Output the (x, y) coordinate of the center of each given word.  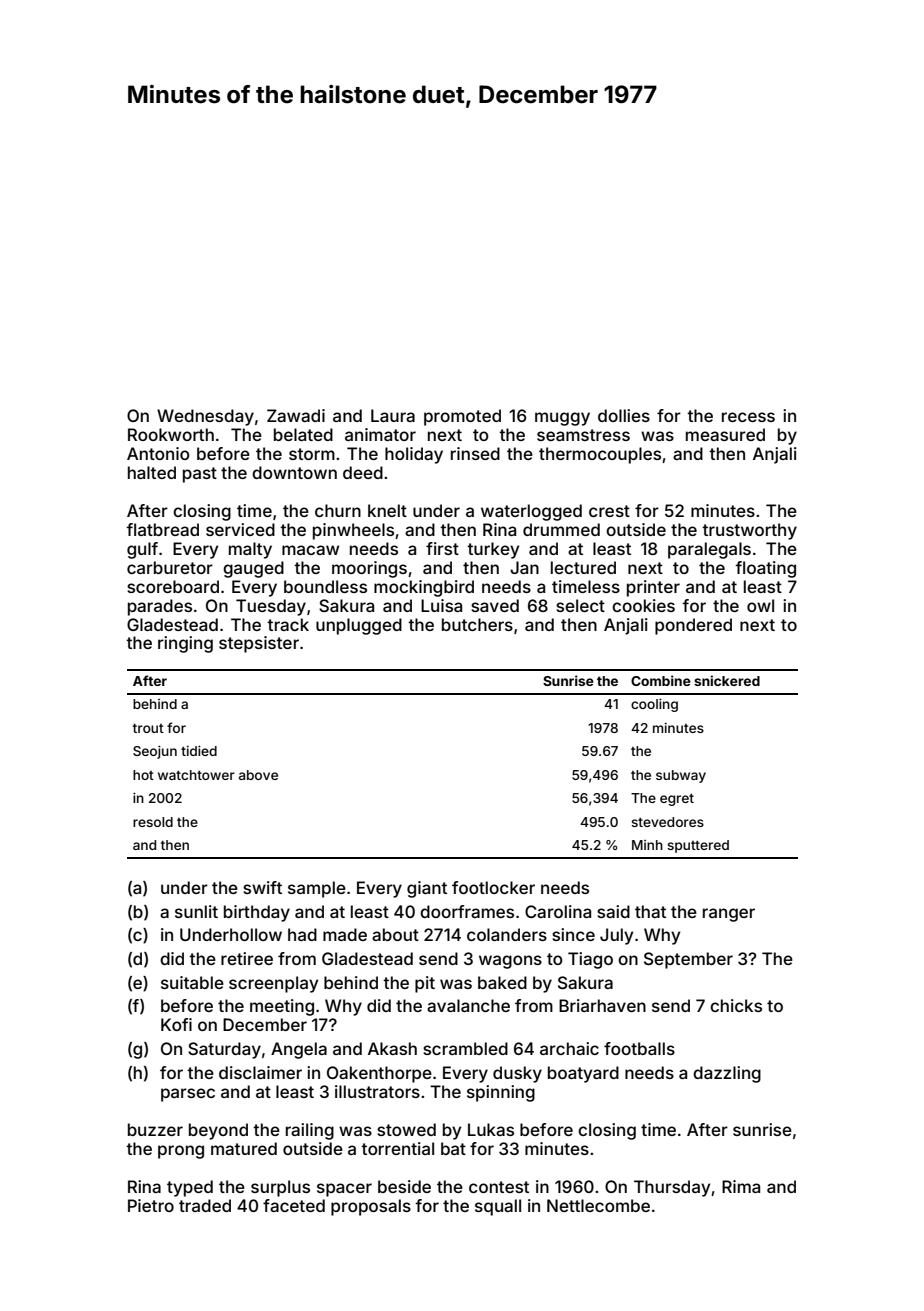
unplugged (359, 626)
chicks (736, 1005)
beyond (218, 1131)
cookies (643, 605)
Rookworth (171, 434)
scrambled (465, 1048)
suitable (192, 982)
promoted (462, 417)
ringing (185, 644)
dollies (624, 415)
